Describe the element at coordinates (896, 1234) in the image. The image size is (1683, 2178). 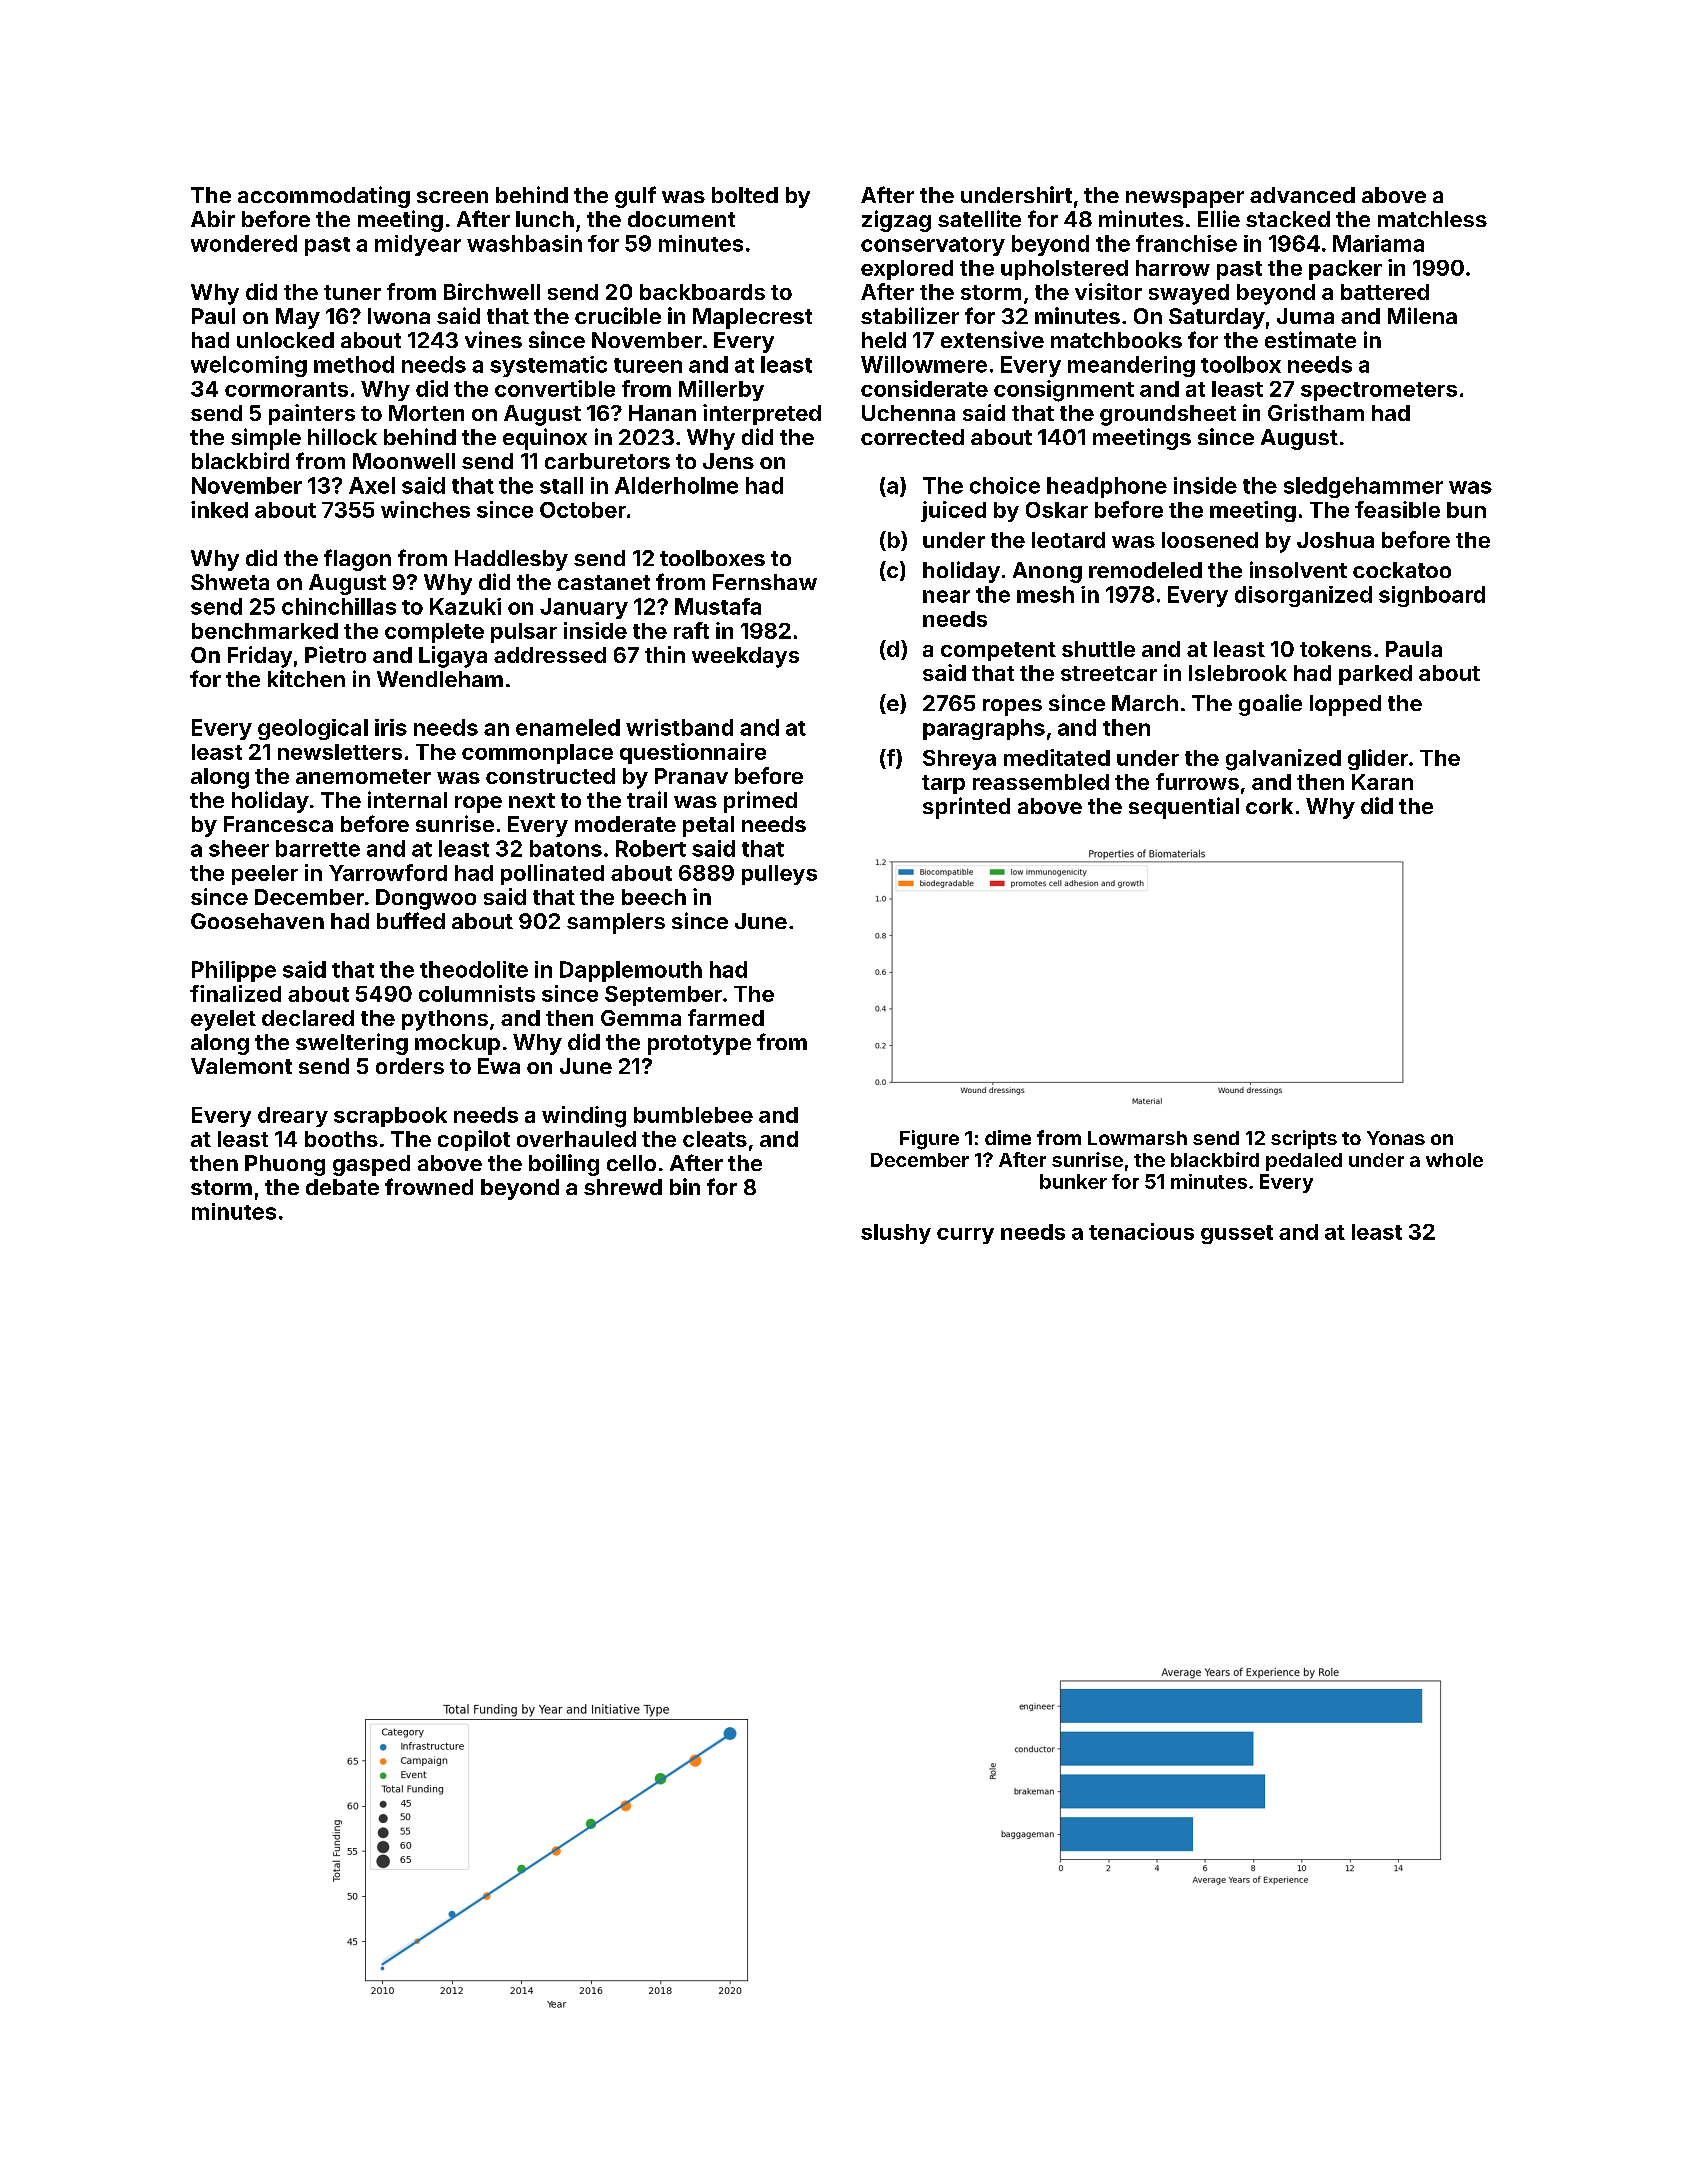
I see `slushy` at that location.
